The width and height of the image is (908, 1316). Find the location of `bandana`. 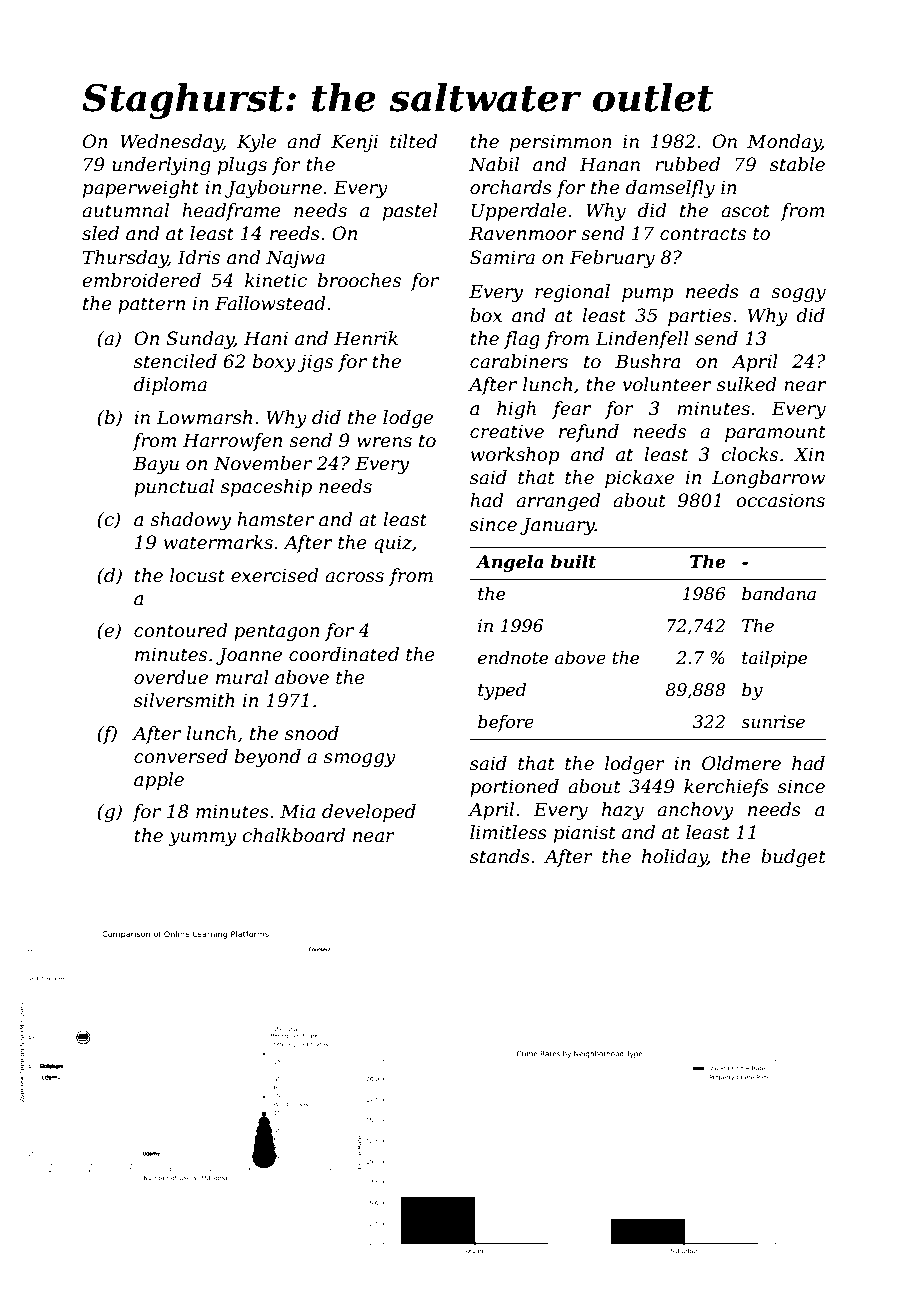

bandana is located at coordinates (779, 594).
